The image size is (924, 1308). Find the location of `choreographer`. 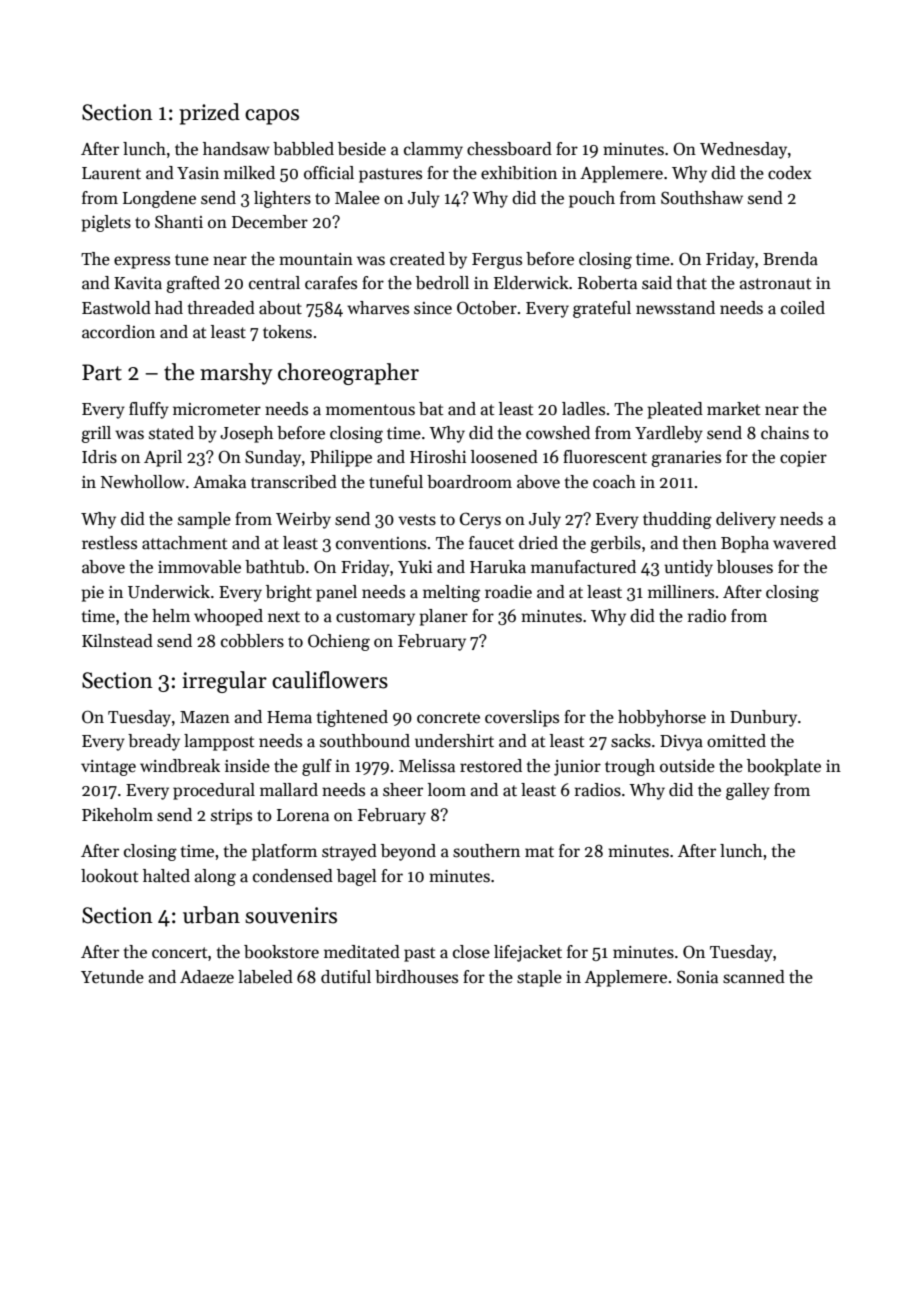

choreographer is located at coordinates (348, 374).
